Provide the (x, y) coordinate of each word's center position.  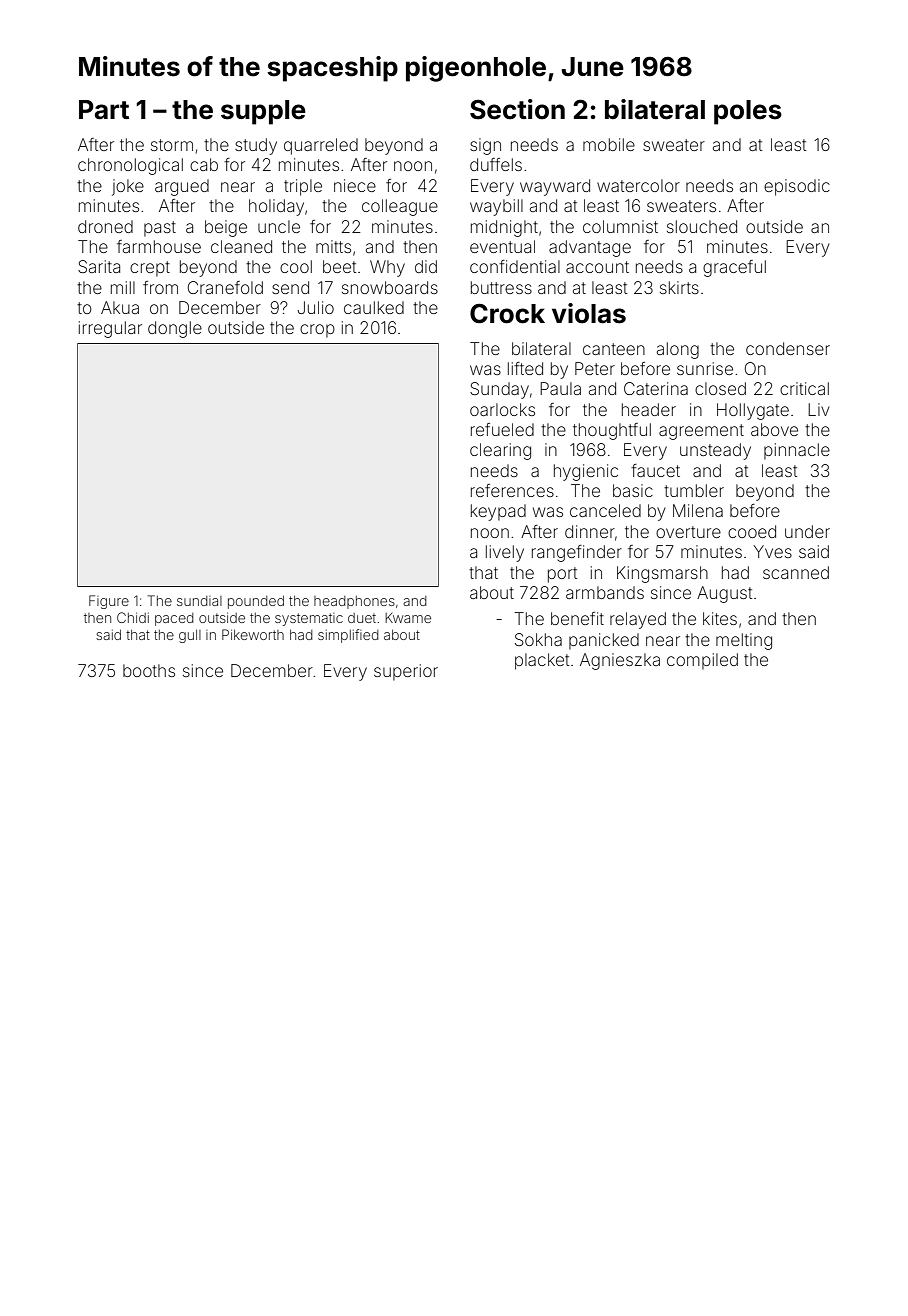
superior (406, 672)
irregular (110, 329)
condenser (788, 348)
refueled (502, 429)
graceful (734, 268)
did (426, 266)
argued (182, 187)
